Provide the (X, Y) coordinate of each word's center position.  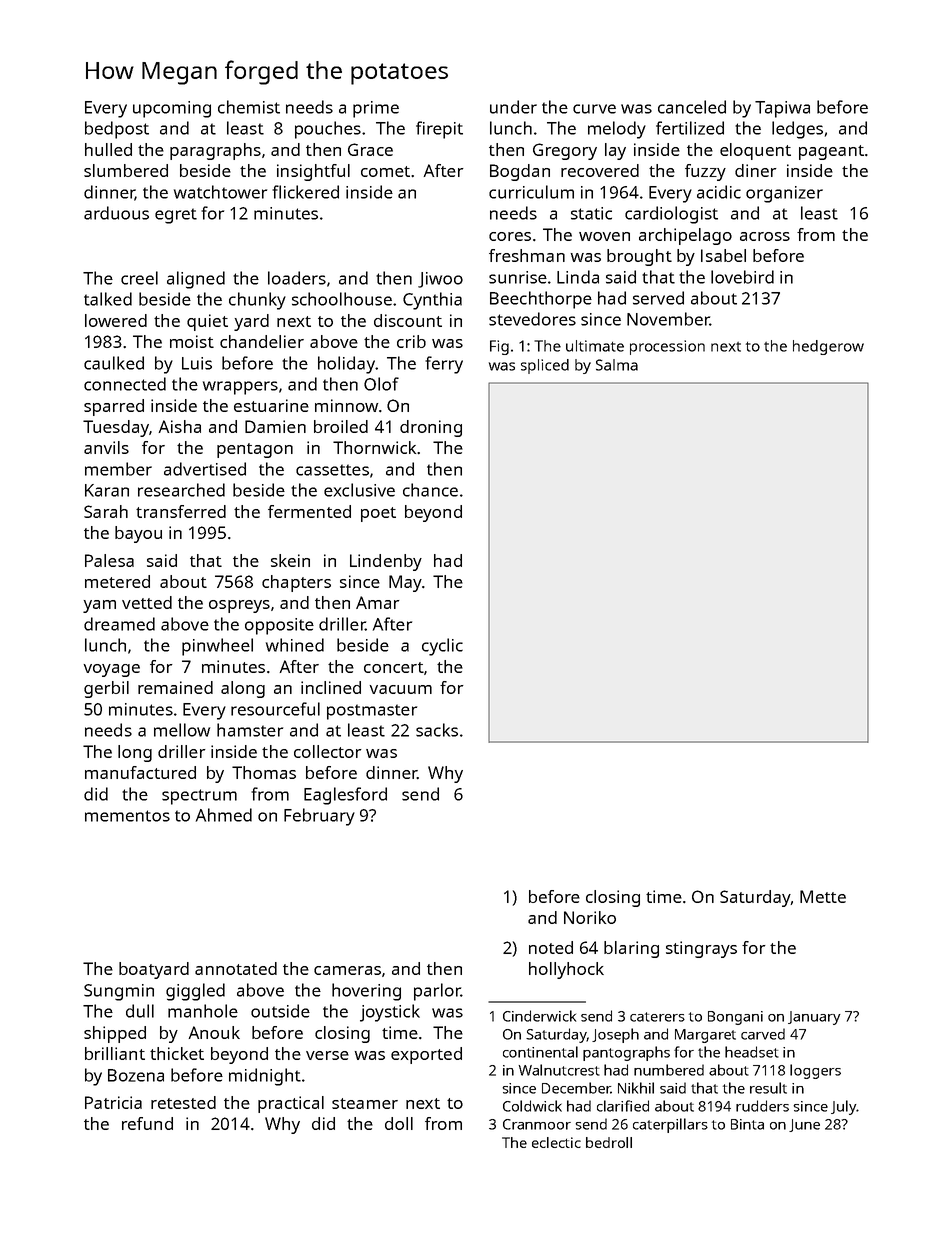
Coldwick (532, 1106)
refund (147, 1123)
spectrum (199, 797)
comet (385, 171)
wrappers (240, 388)
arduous (116, 213)
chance (430, 490)
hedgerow (828, 347)
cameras (347, 970)
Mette (823, 896)
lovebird (742, 277)
